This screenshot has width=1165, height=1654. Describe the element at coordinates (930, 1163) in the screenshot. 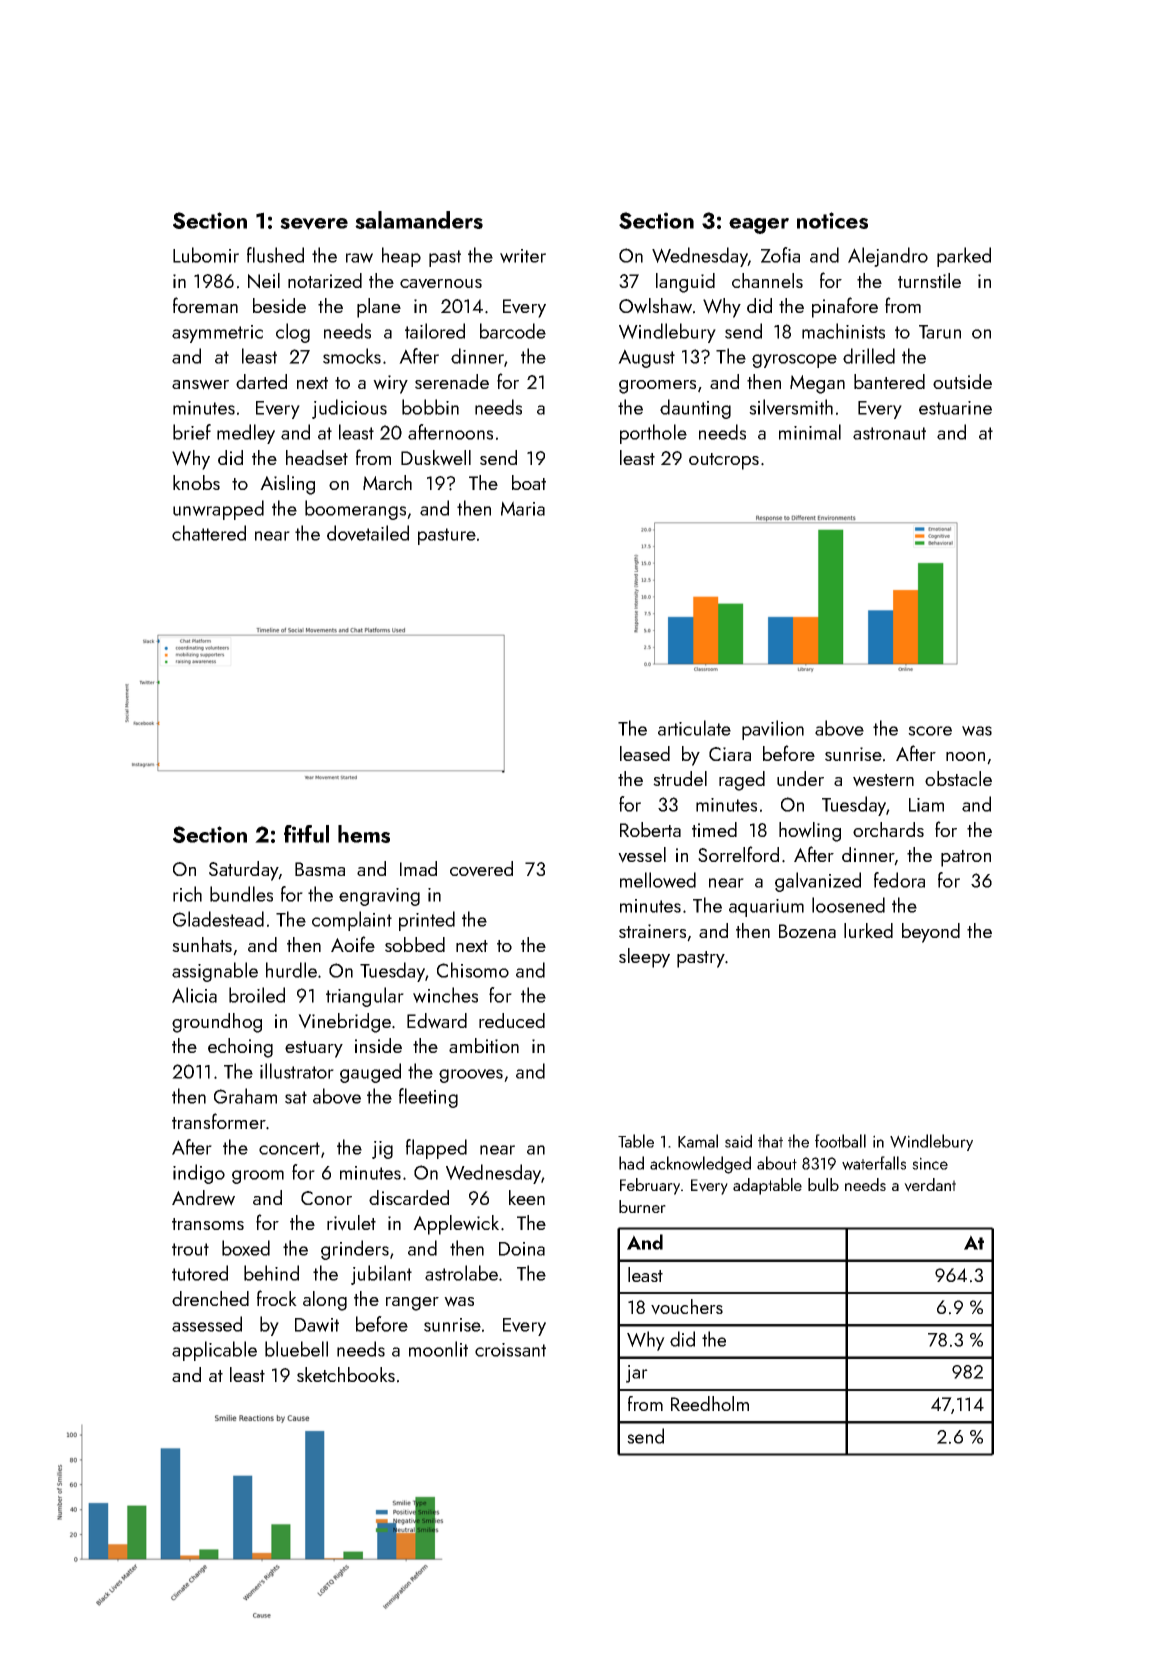

I see `since` at that location.
